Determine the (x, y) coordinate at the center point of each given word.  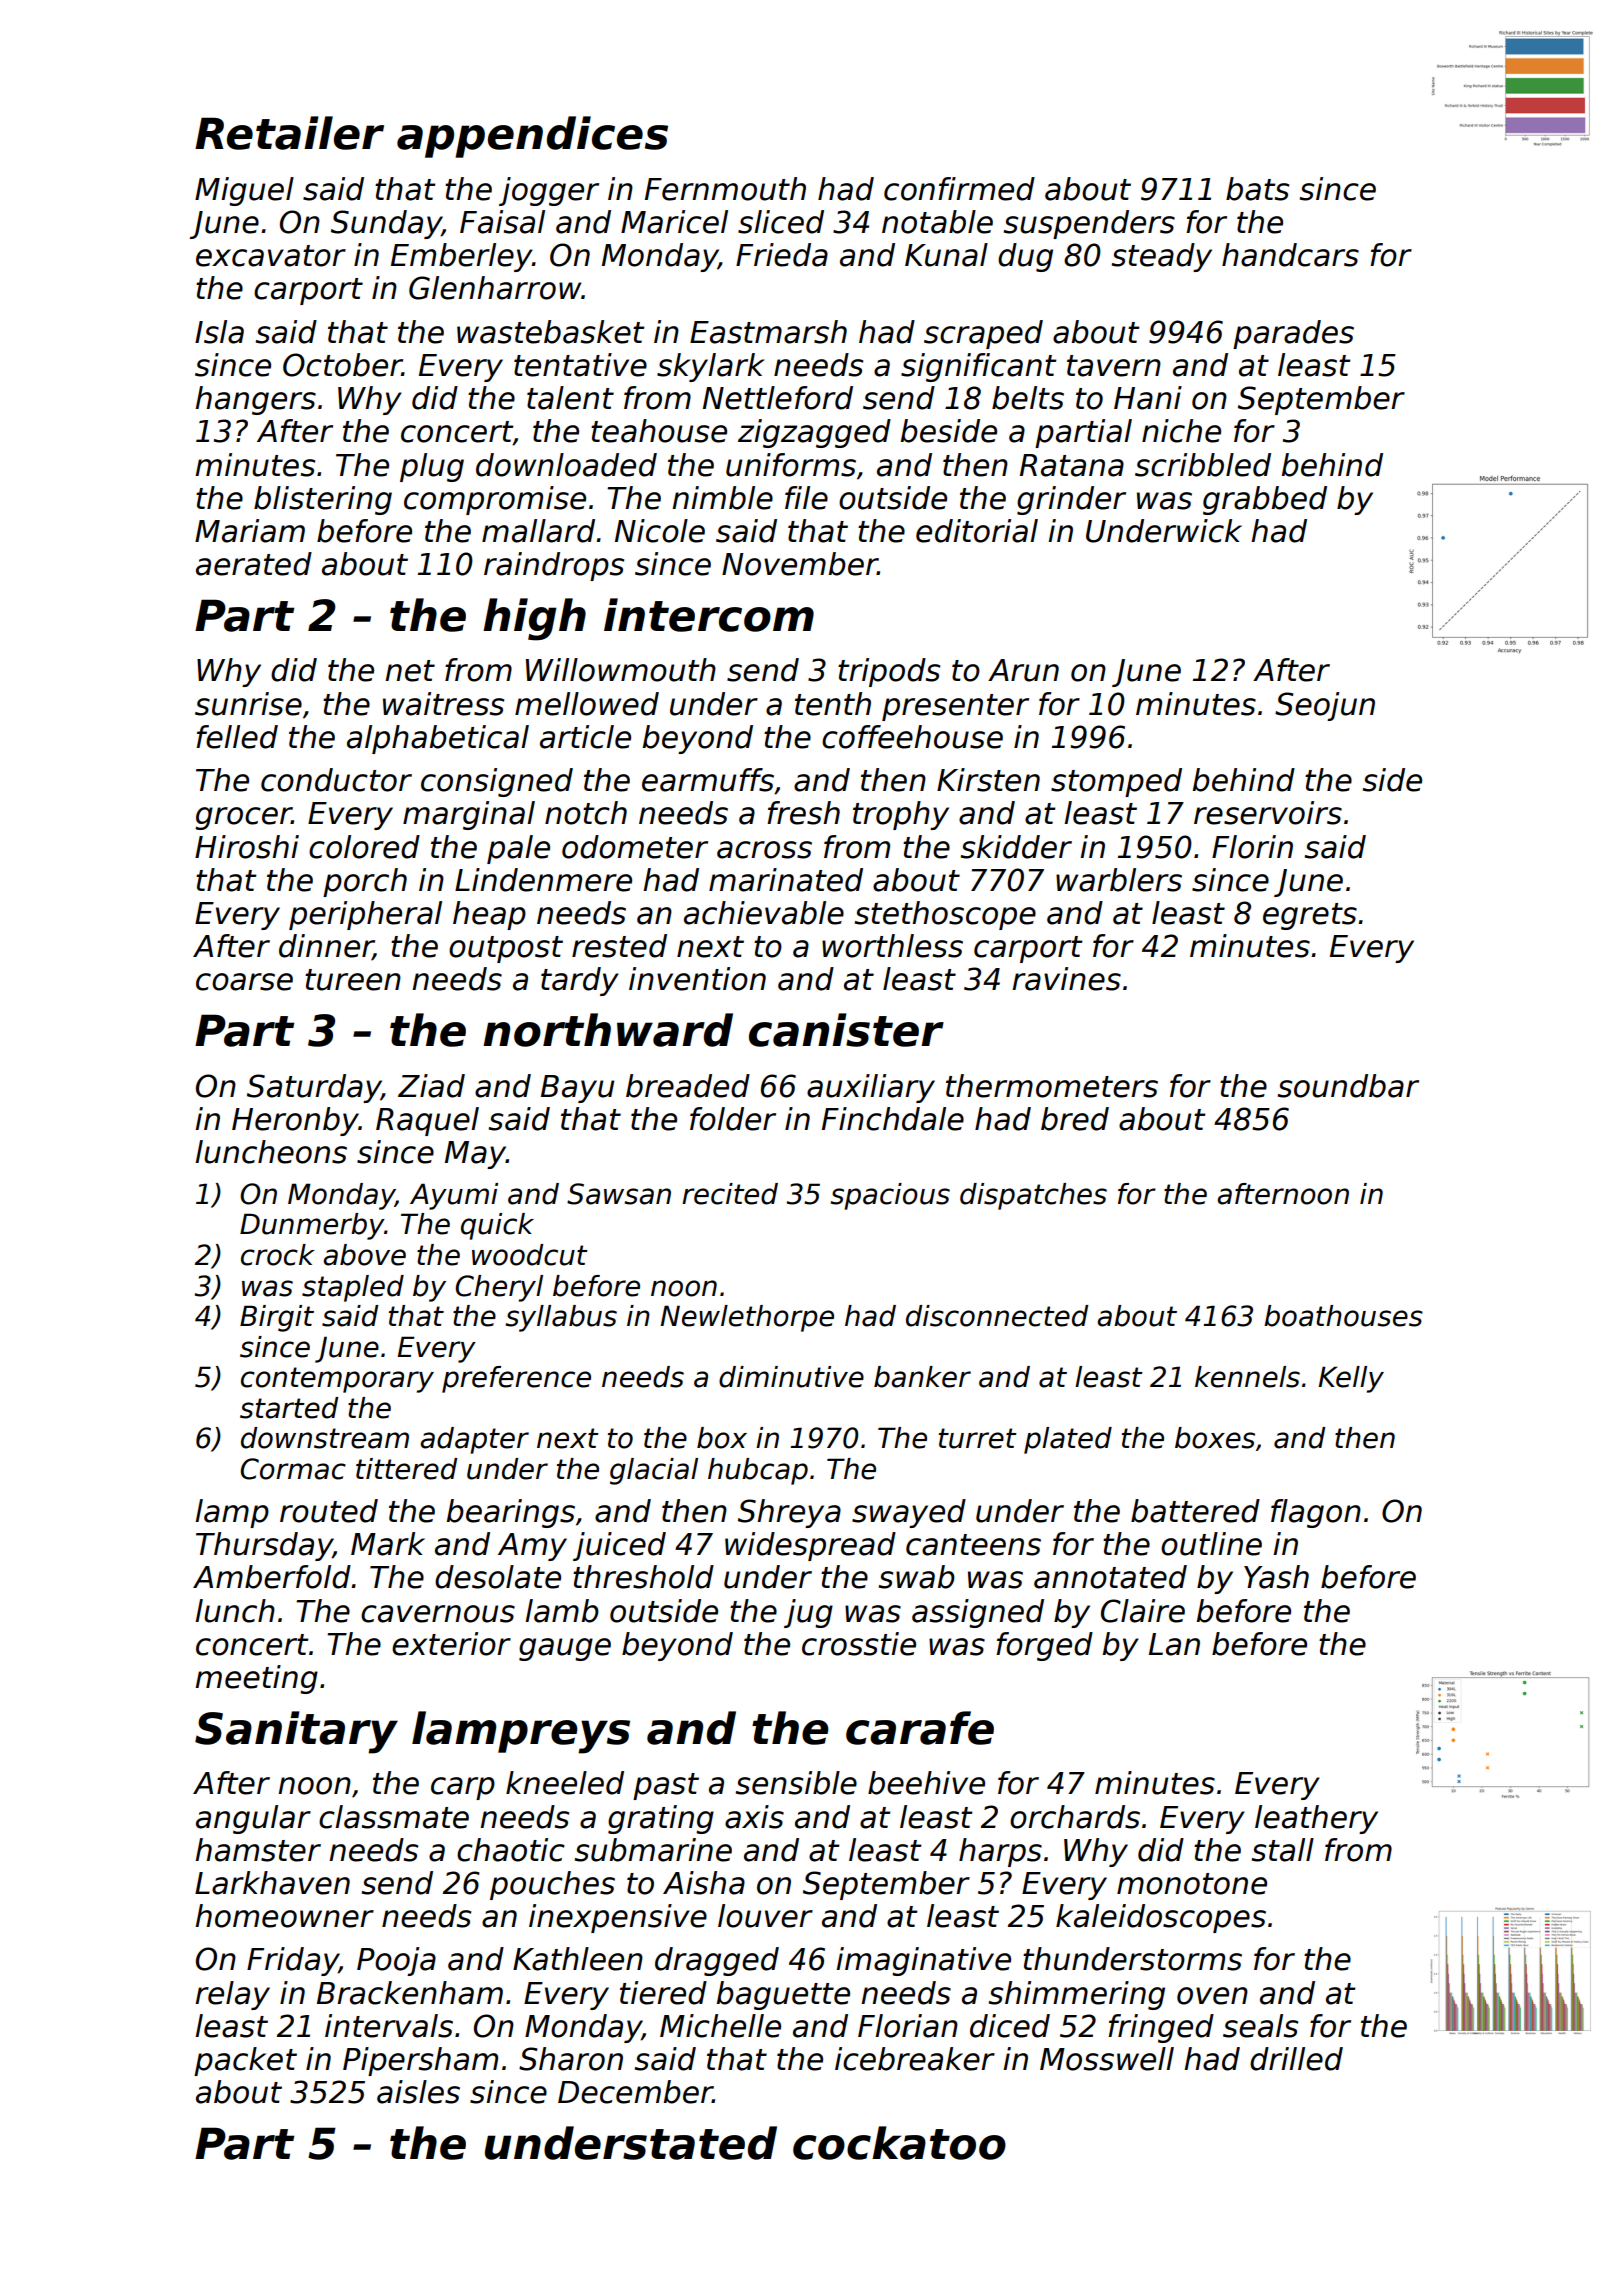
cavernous (438, 1614)
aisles (418, 2092)
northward (608, 1030)
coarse (244, 982)
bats (1257, 189)
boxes (1215, 1438)
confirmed (959, 189)
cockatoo (899, 2143)
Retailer (289, 133)
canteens (973, 1545)
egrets (1310, 916)
